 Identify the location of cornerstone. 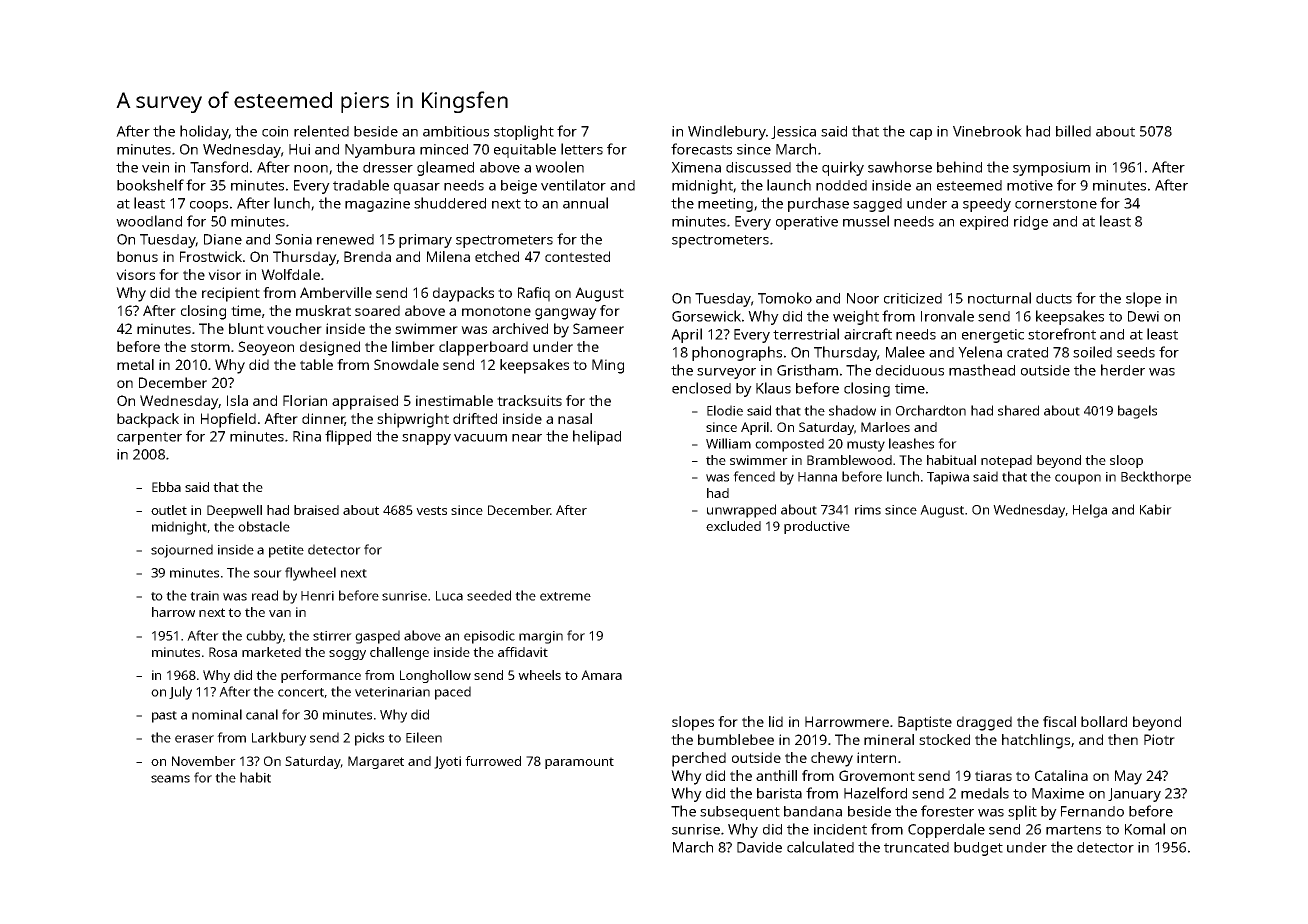
(1056, 204).
